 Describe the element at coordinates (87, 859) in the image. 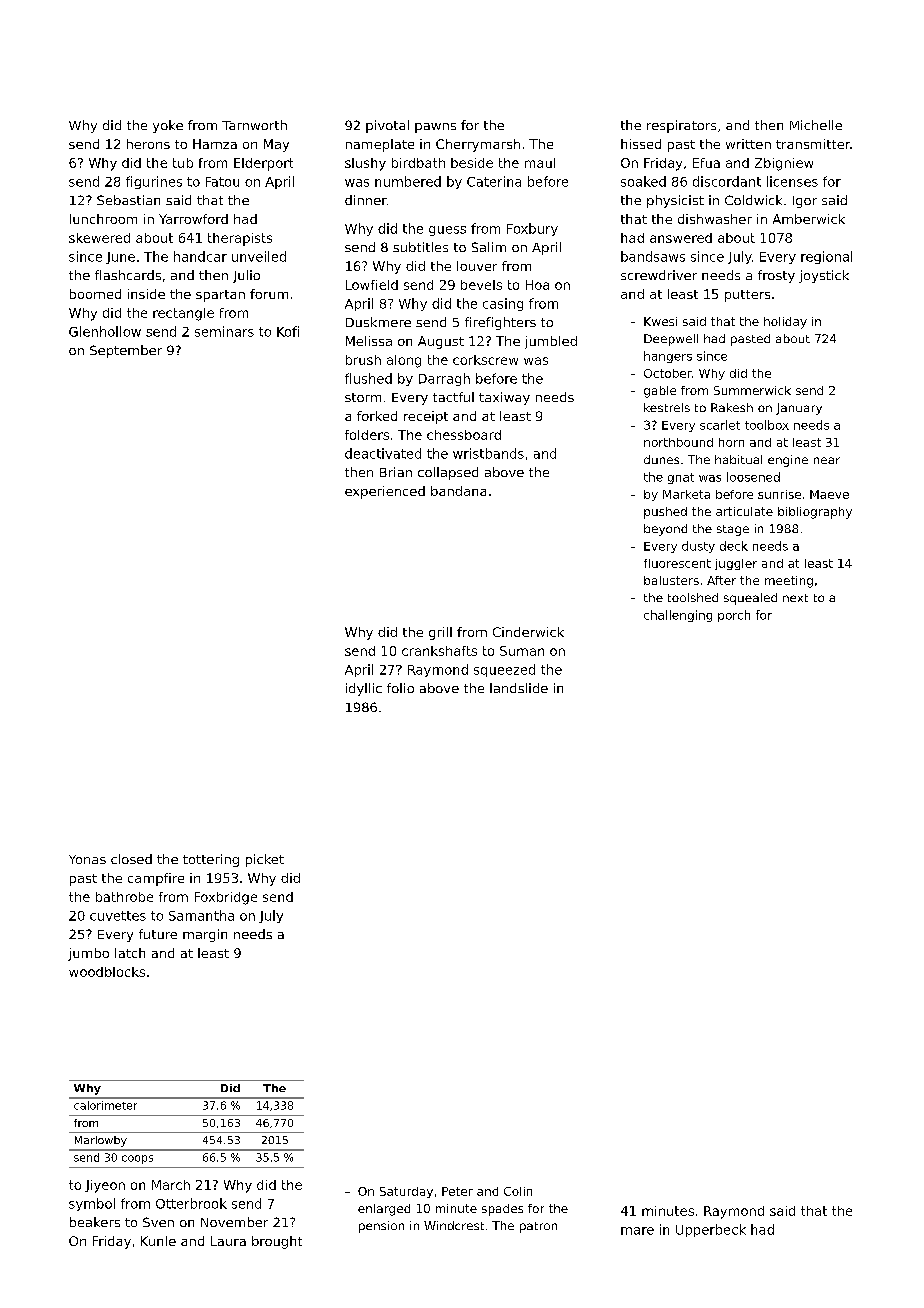

I see `Yonas` at that location.
